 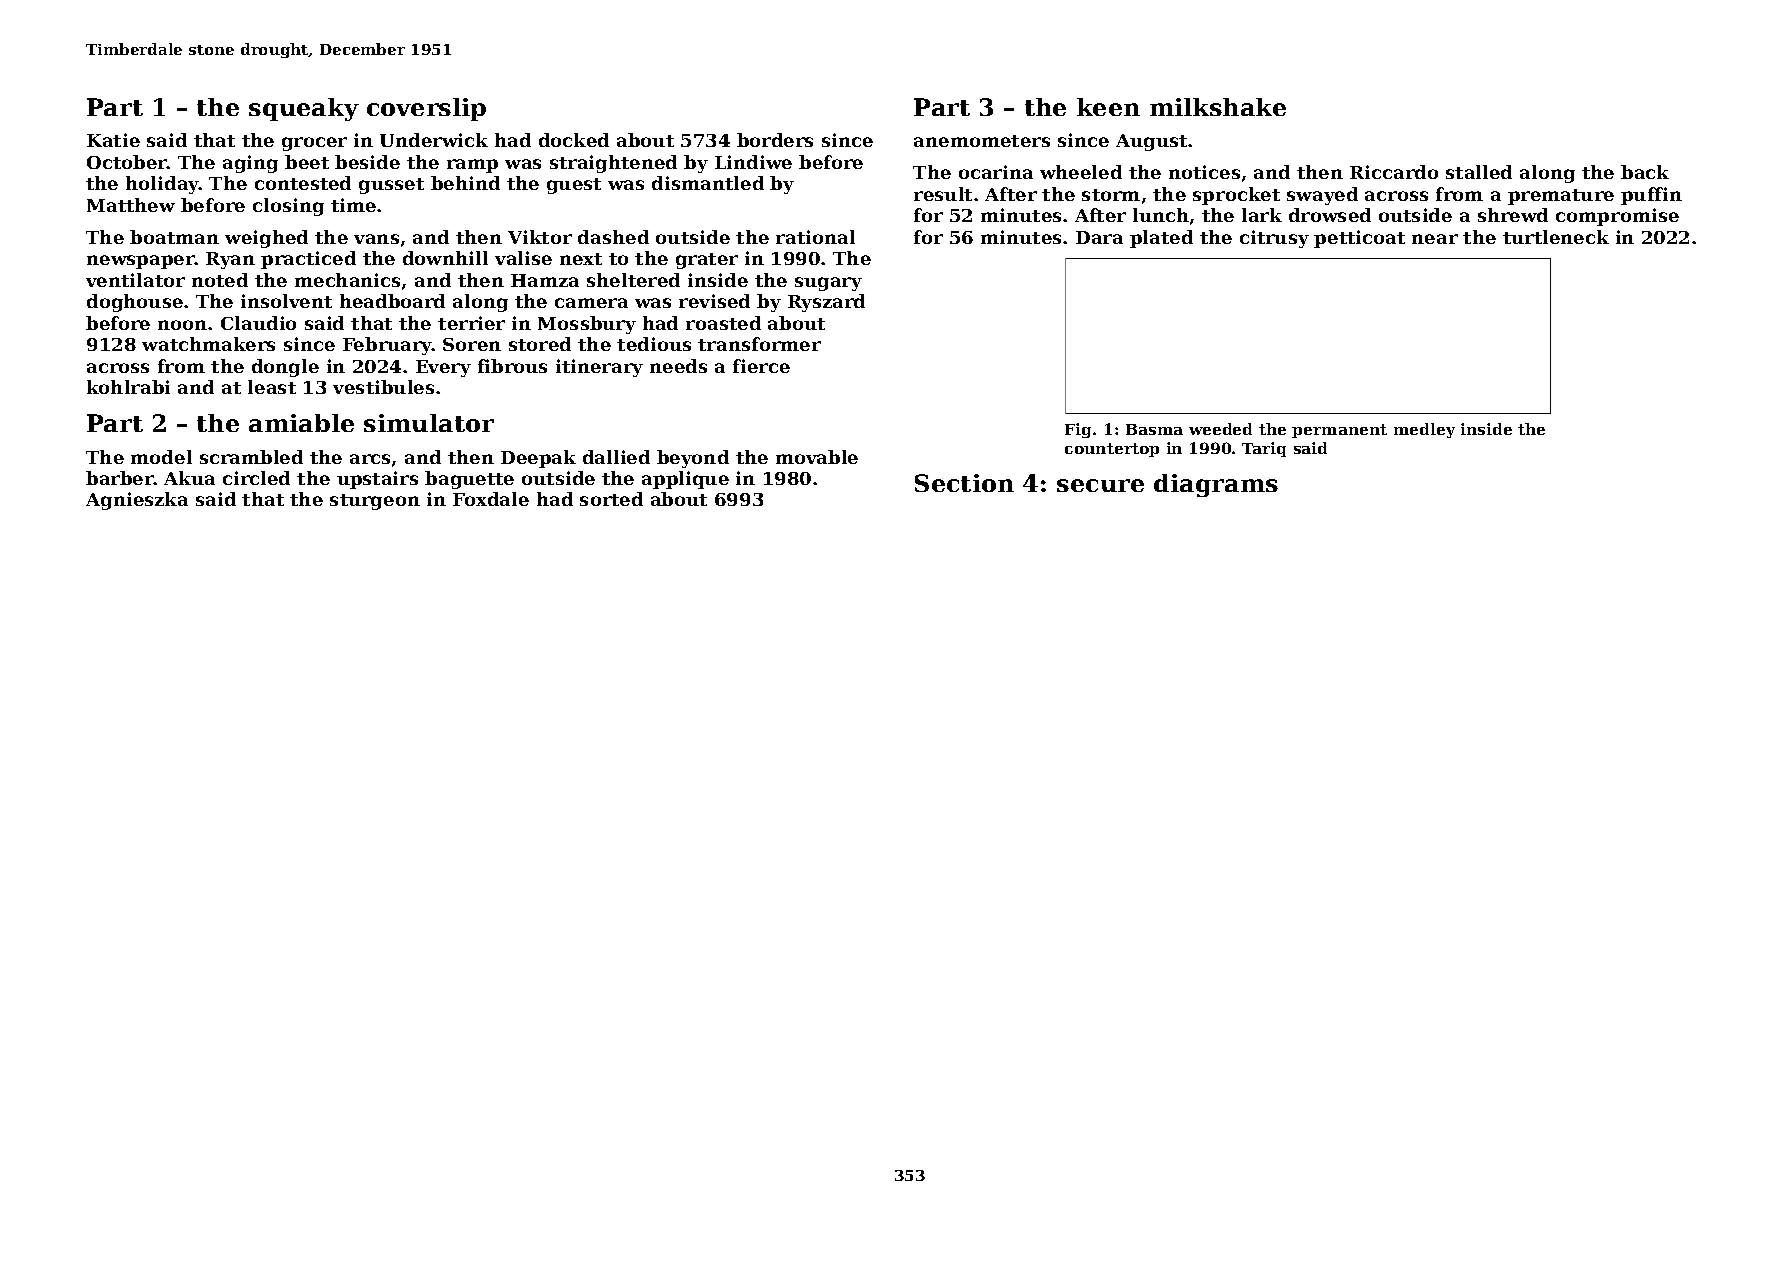 I want to click on Basma, so click(x=1154, y=429).
